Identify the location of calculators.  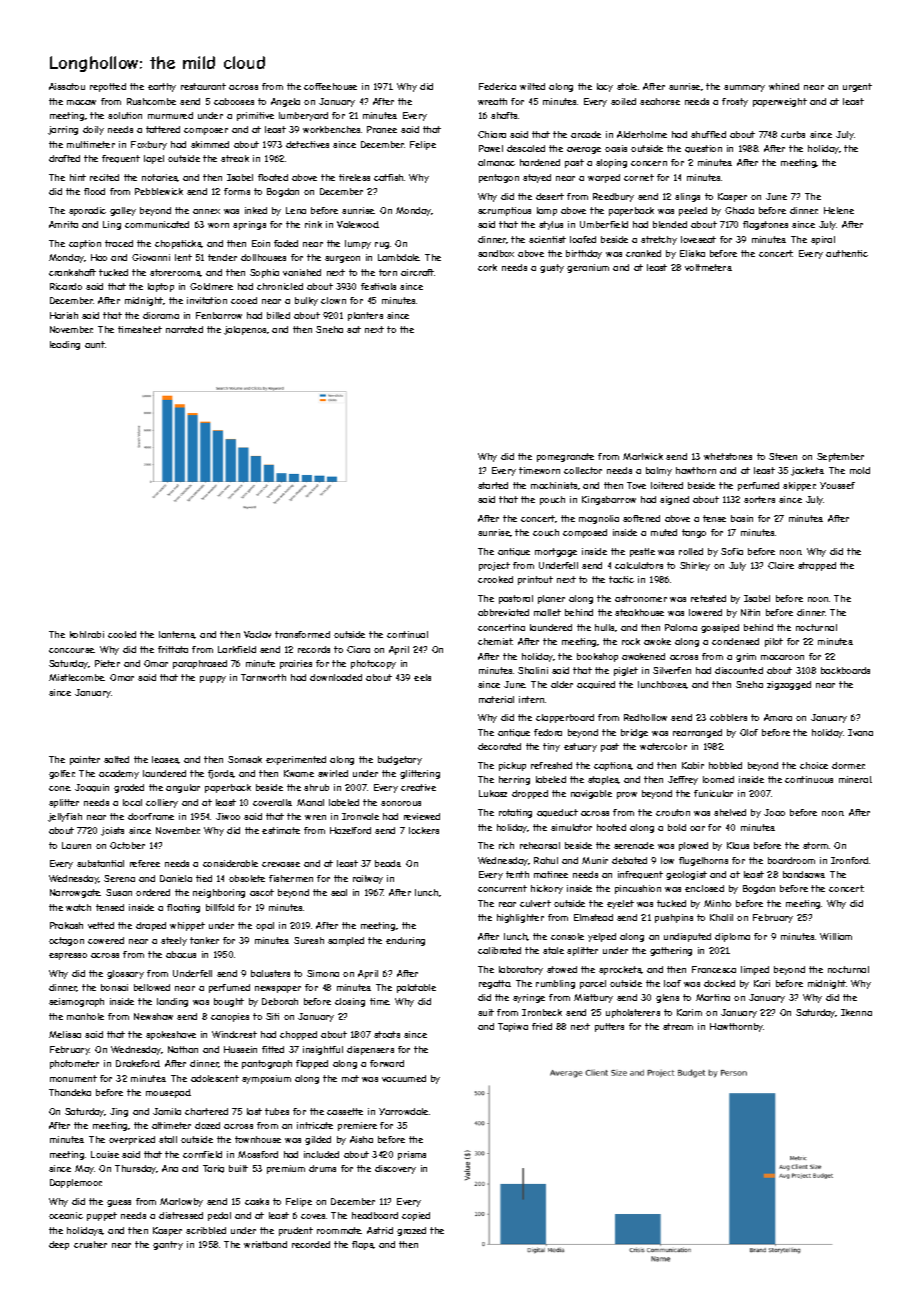
(639, 565).
